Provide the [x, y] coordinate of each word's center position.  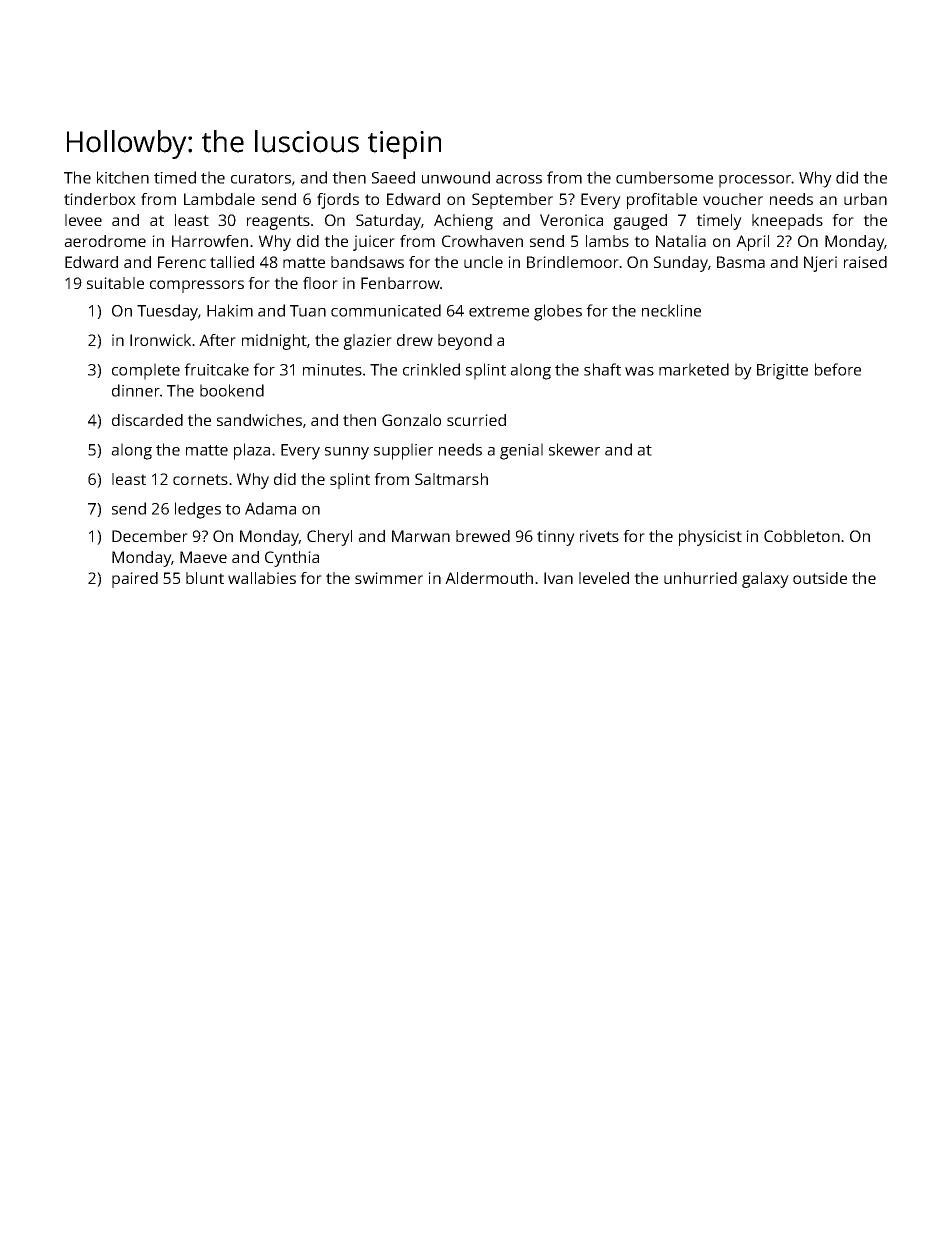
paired [135, 580]
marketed [694, 369]
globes [558, 312]
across [519, 179]
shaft [602, 369]
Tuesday [167, 312]
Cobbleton [802, 536]
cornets [200, 479]
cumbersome [664, 177]
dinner [136, 390]
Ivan [558, 578]
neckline [671, 310]
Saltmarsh [451, 479]
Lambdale [219, 199]
